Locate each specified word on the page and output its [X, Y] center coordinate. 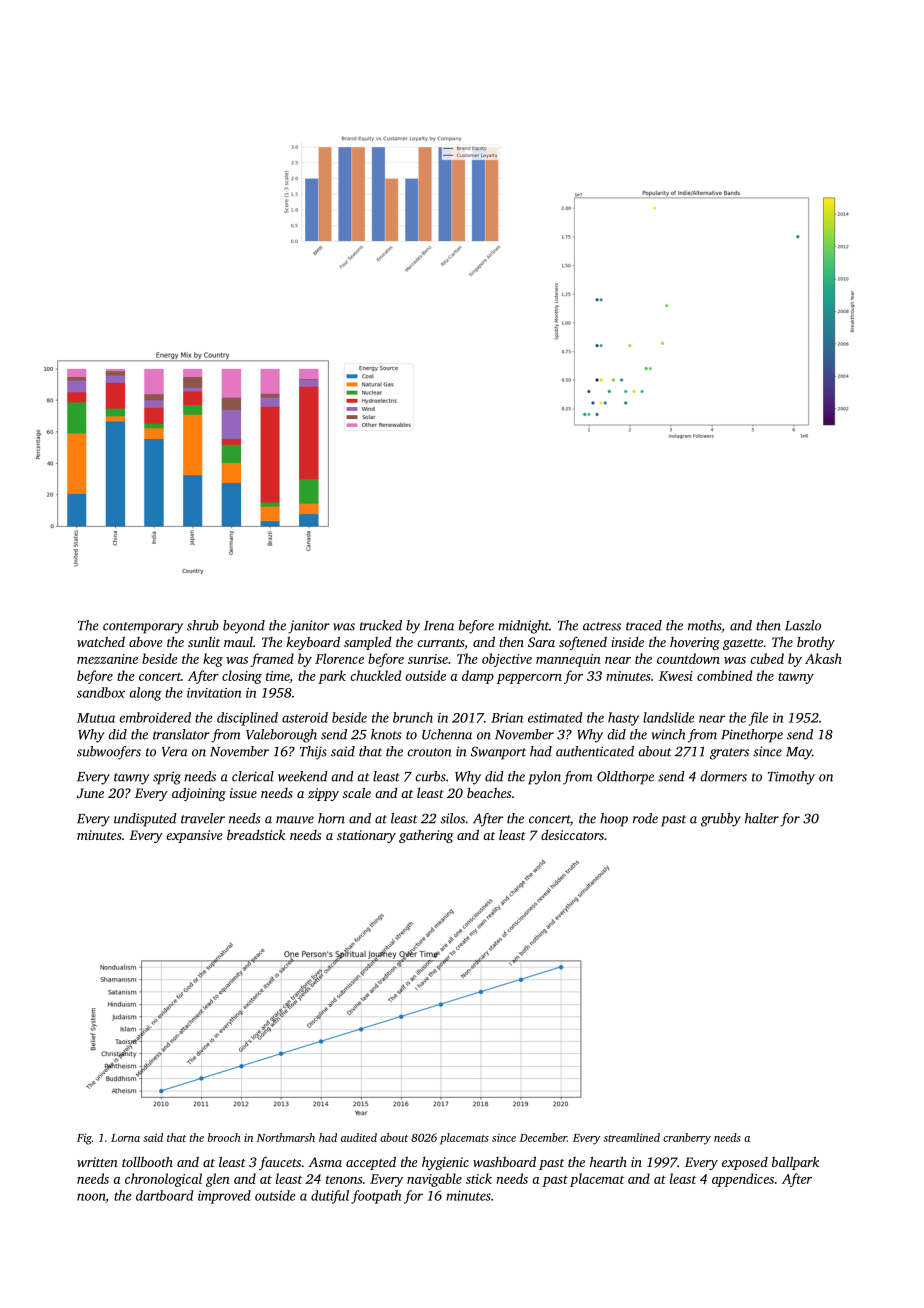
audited [359, 1137]
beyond [244, 627]
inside [627, 642]
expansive [194, 836]
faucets [280, 1163]
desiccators [572, 835]
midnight [523, 627]
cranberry [687, 1139]
